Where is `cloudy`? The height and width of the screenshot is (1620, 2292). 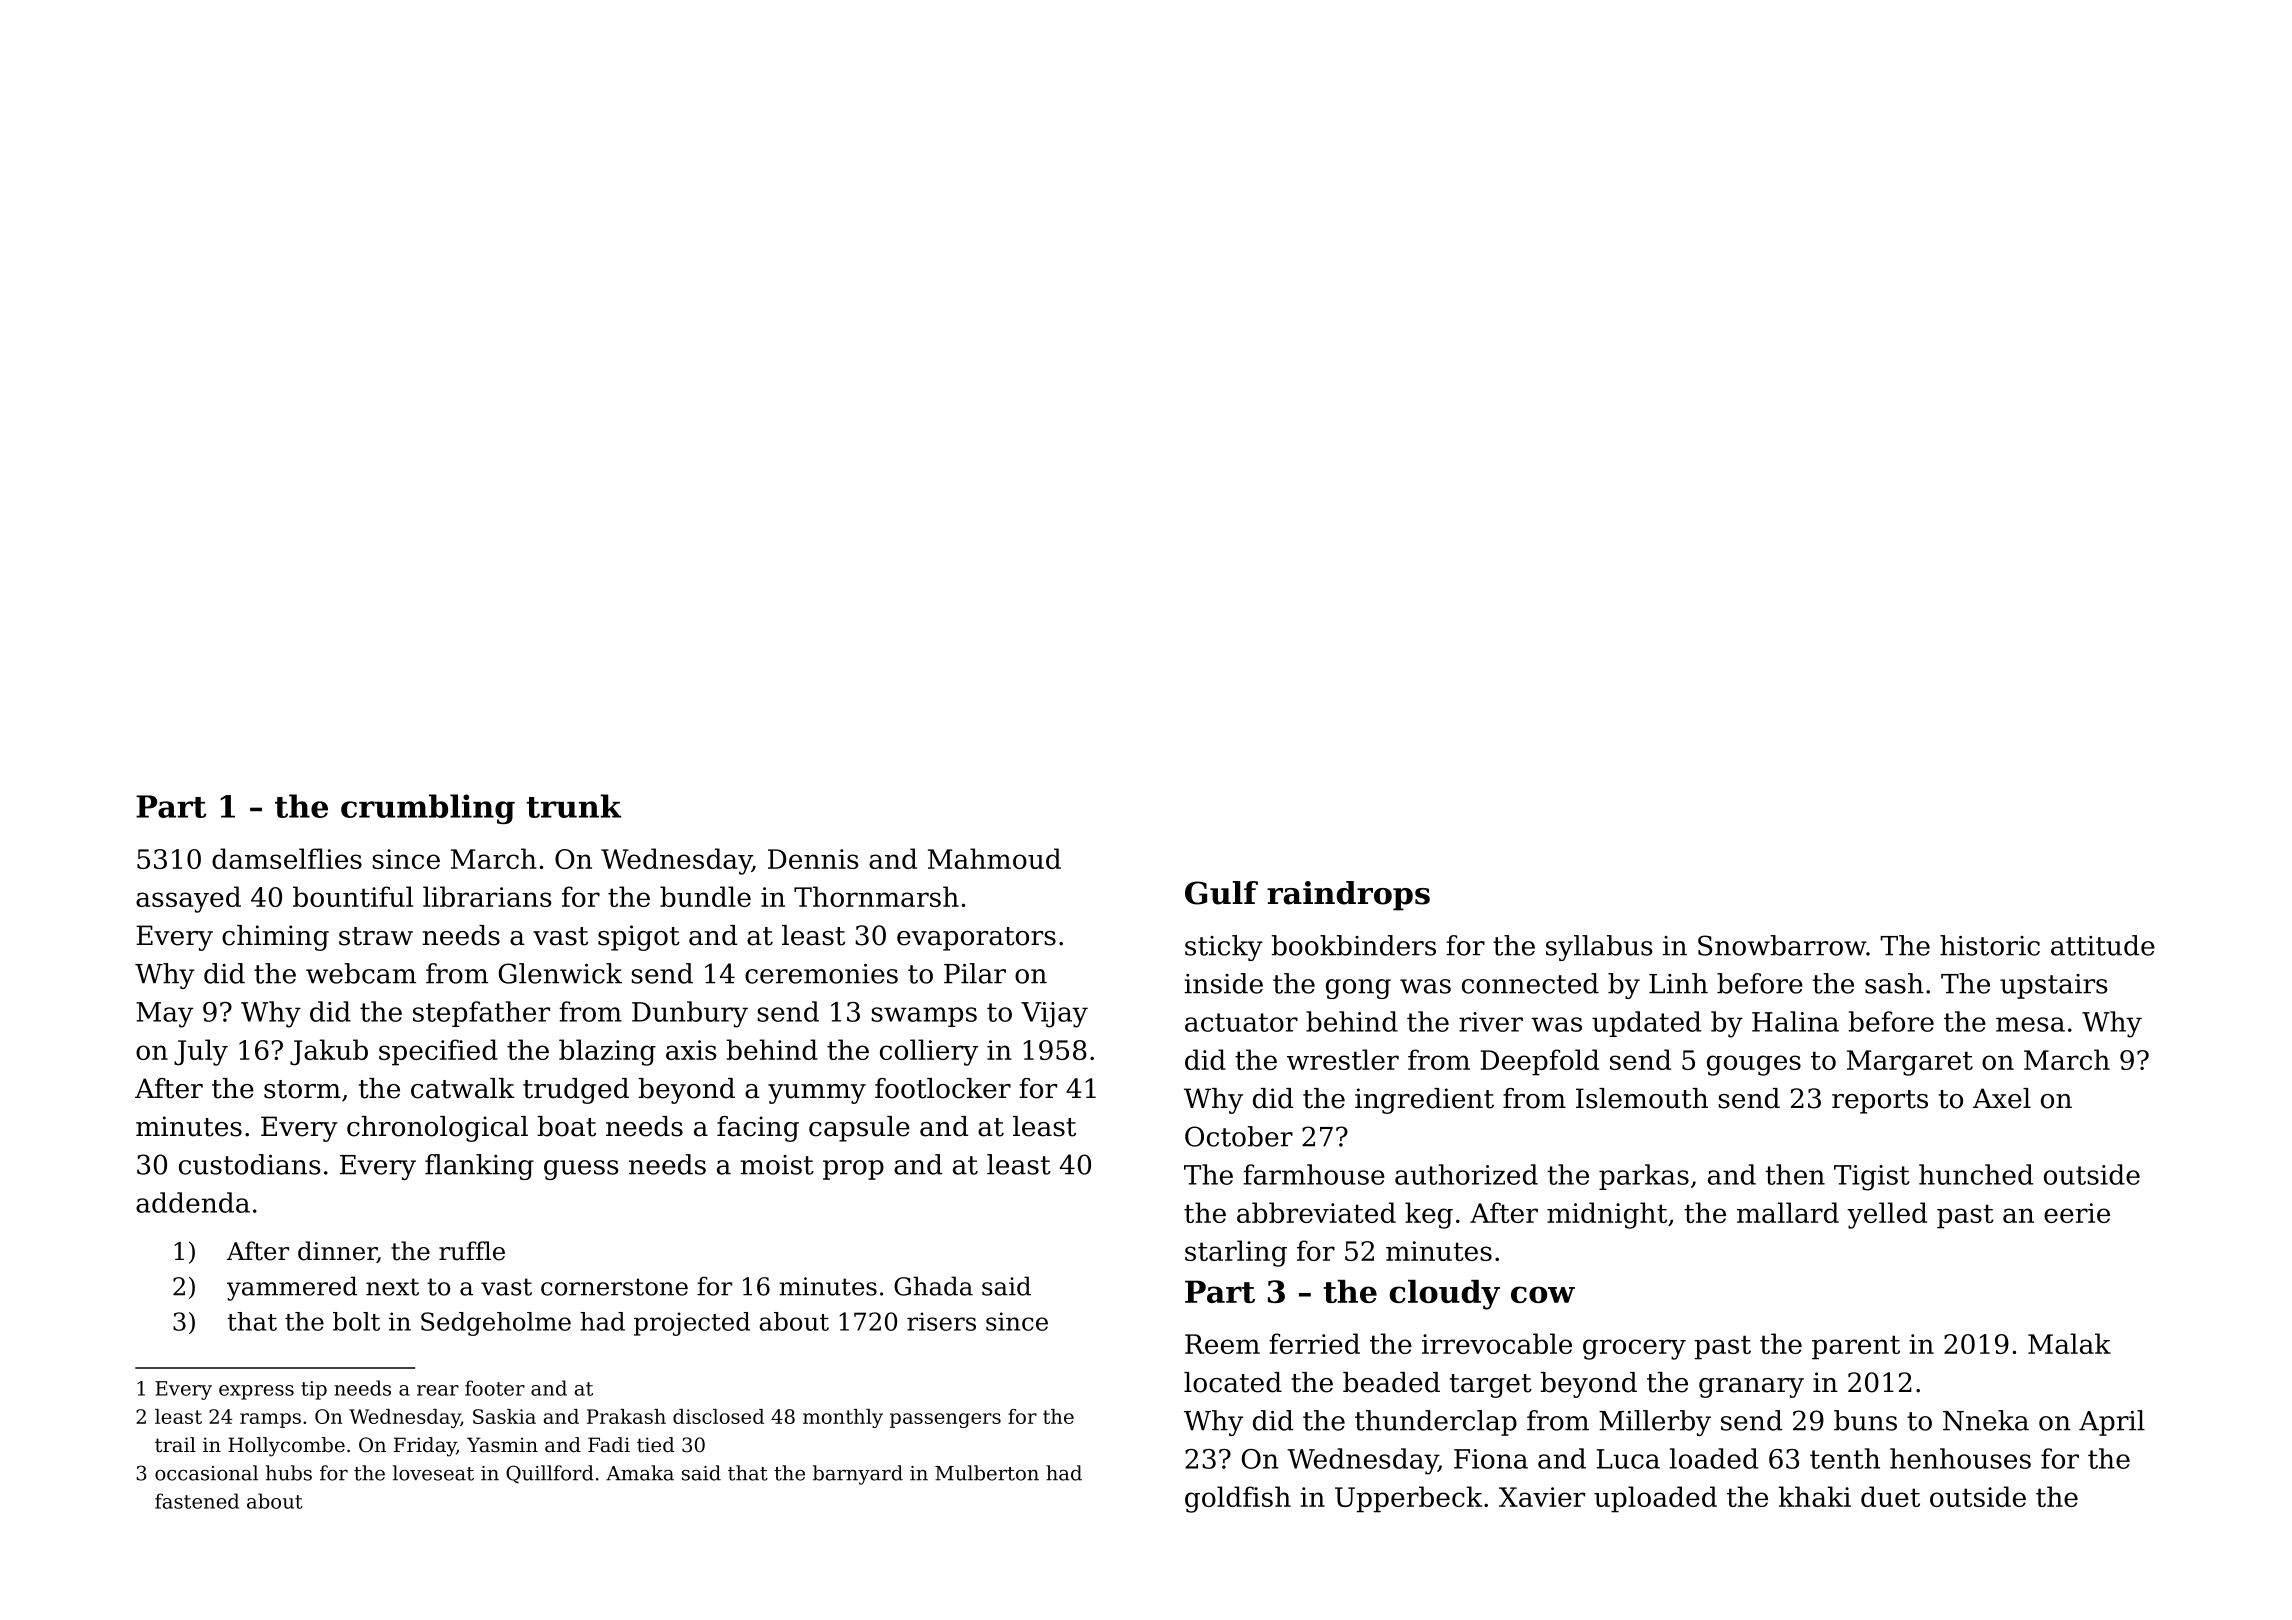 cloudy is located at coordinates (1445, 1295).
